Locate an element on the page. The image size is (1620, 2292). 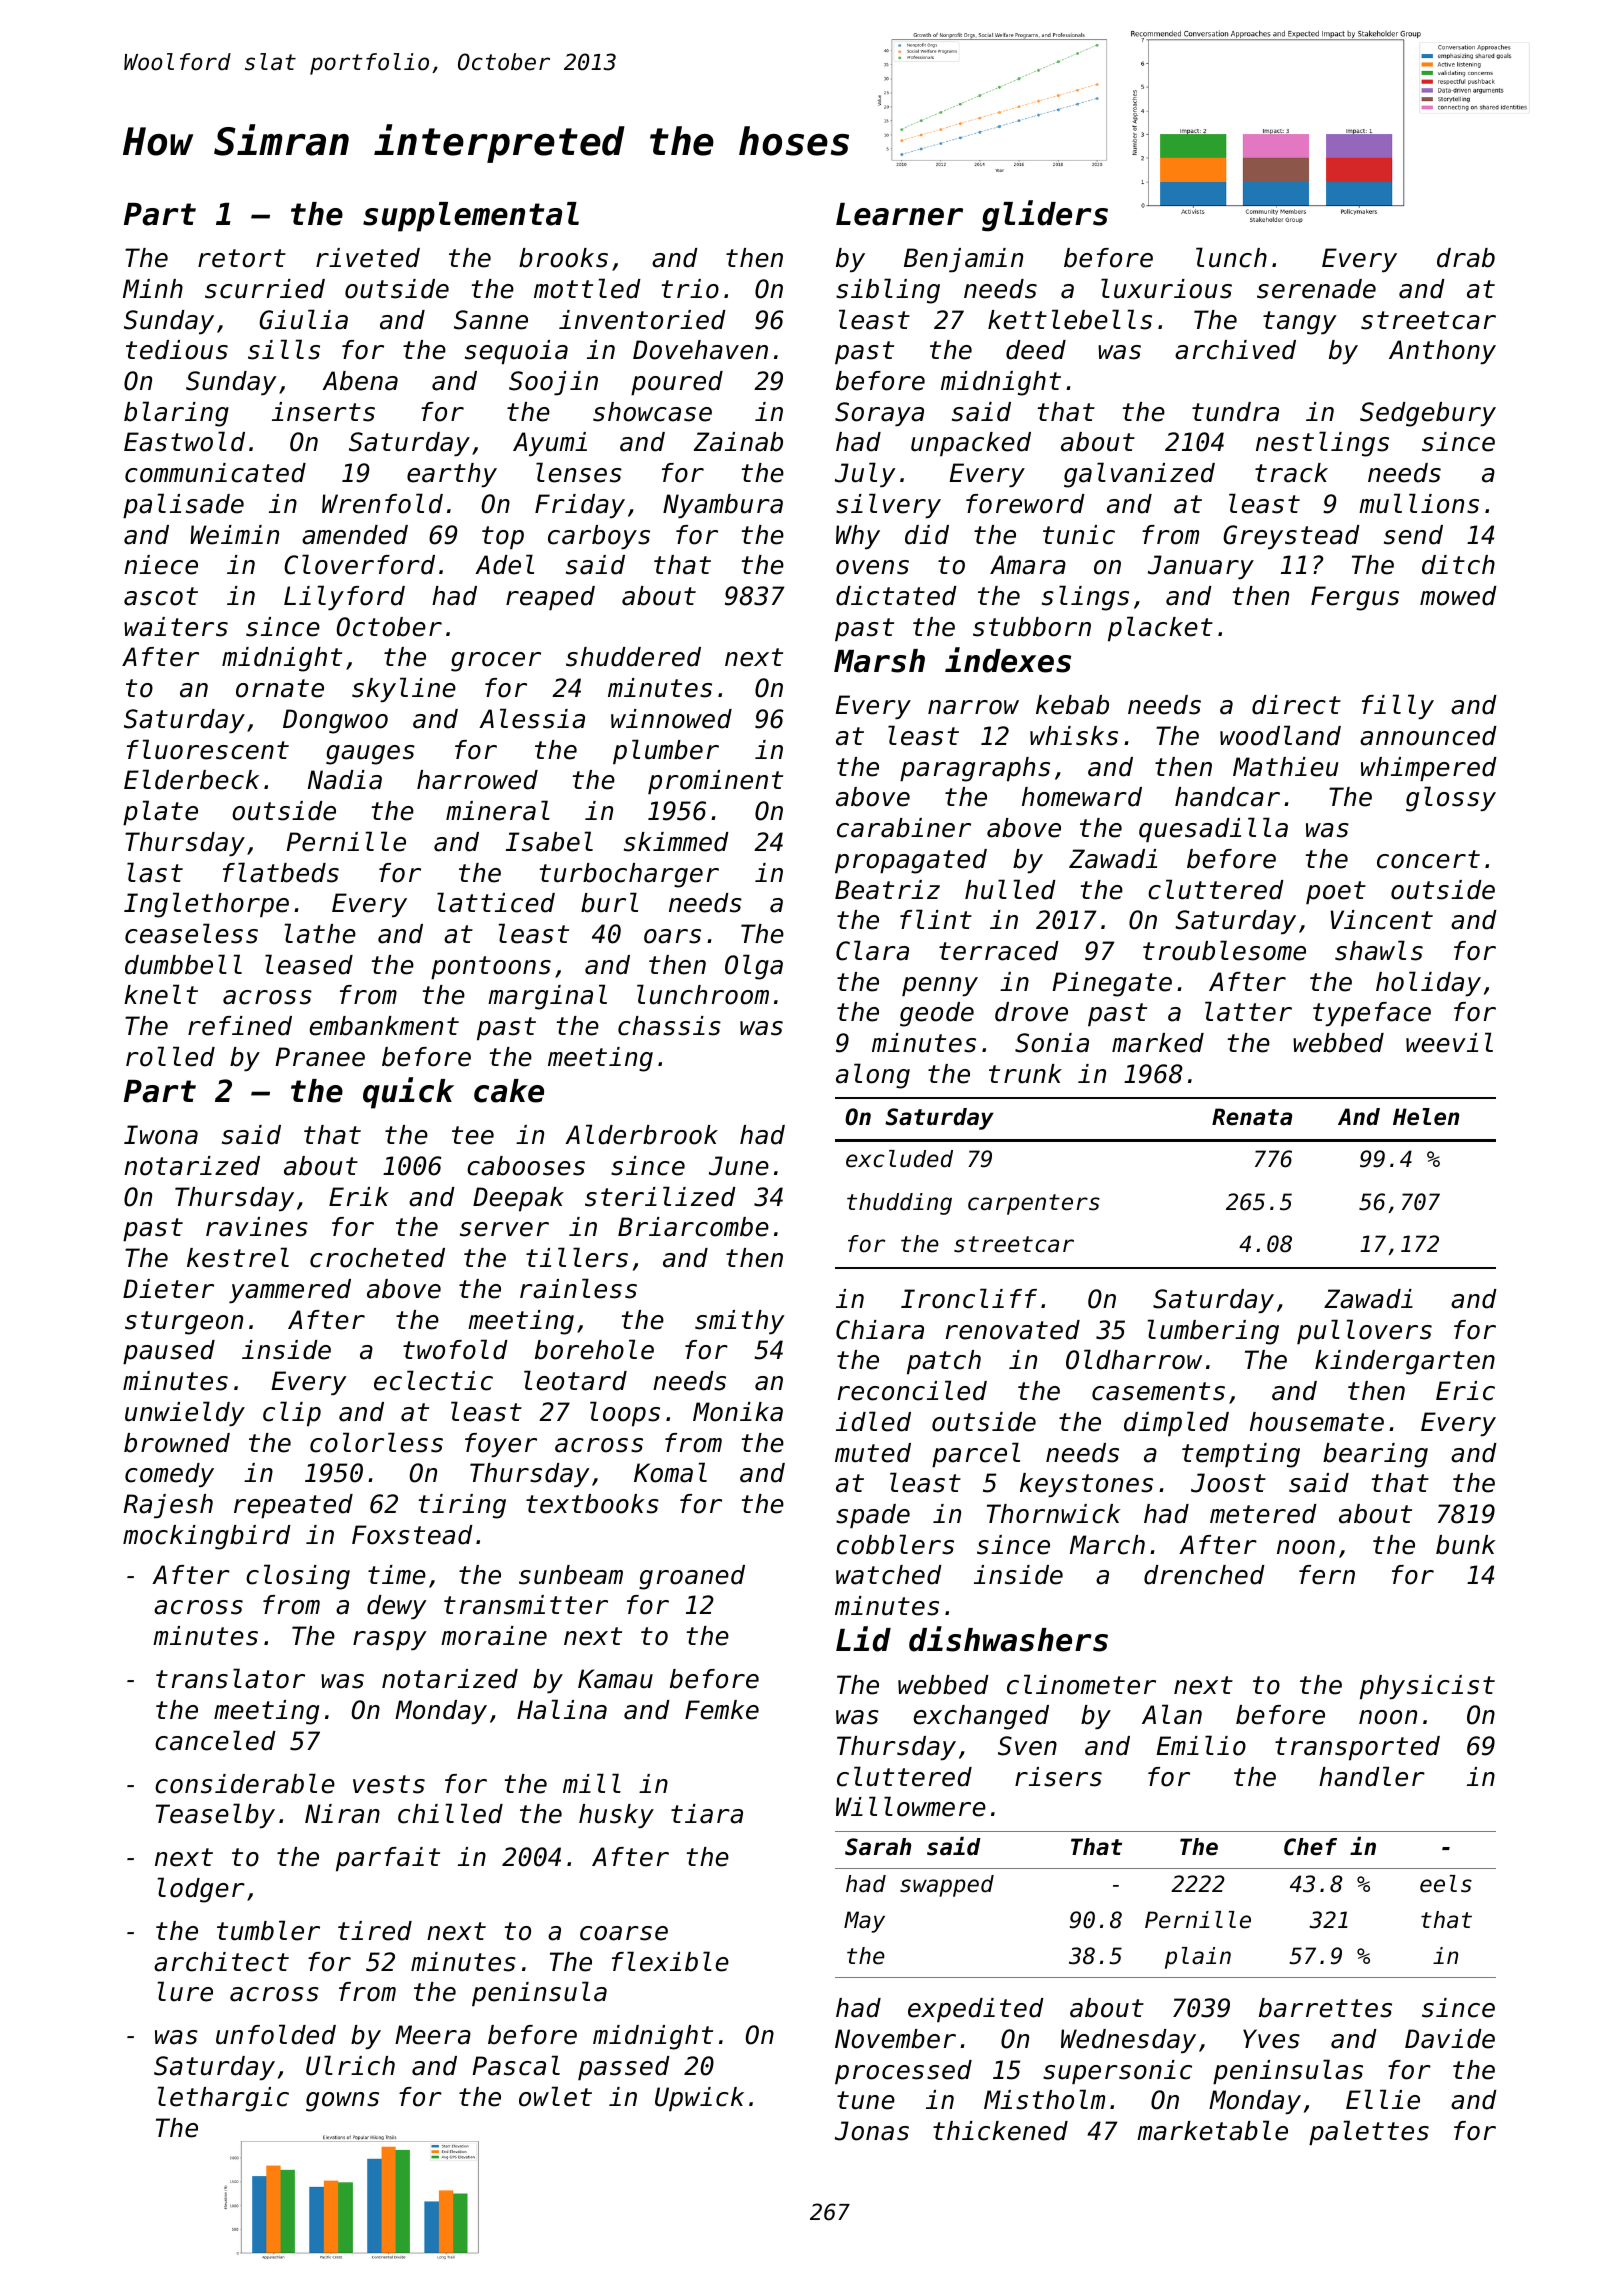
glossy is located at coordinates (1451, 799).
